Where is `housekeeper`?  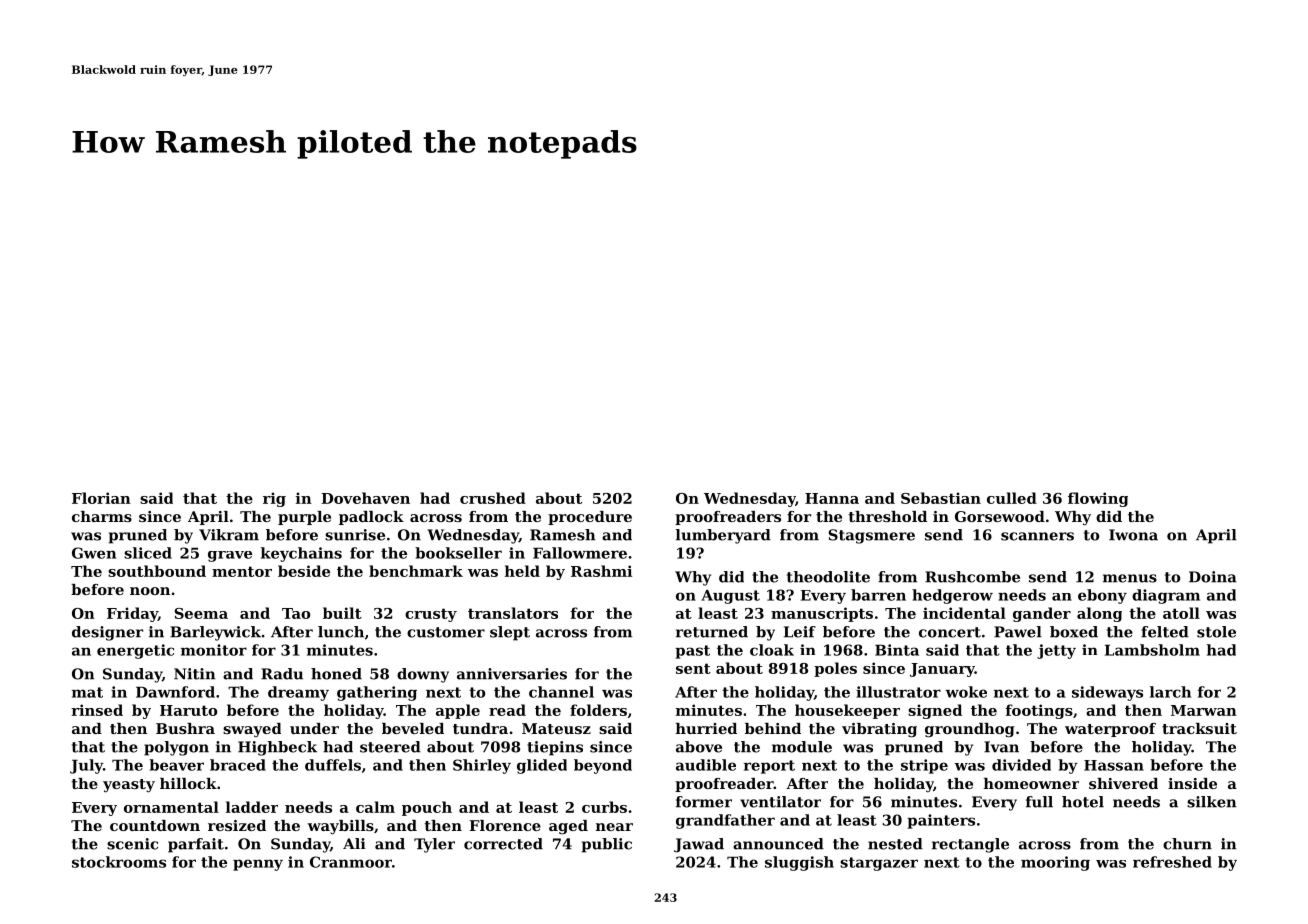 housekeeper is located at coordinates (847, 711).
